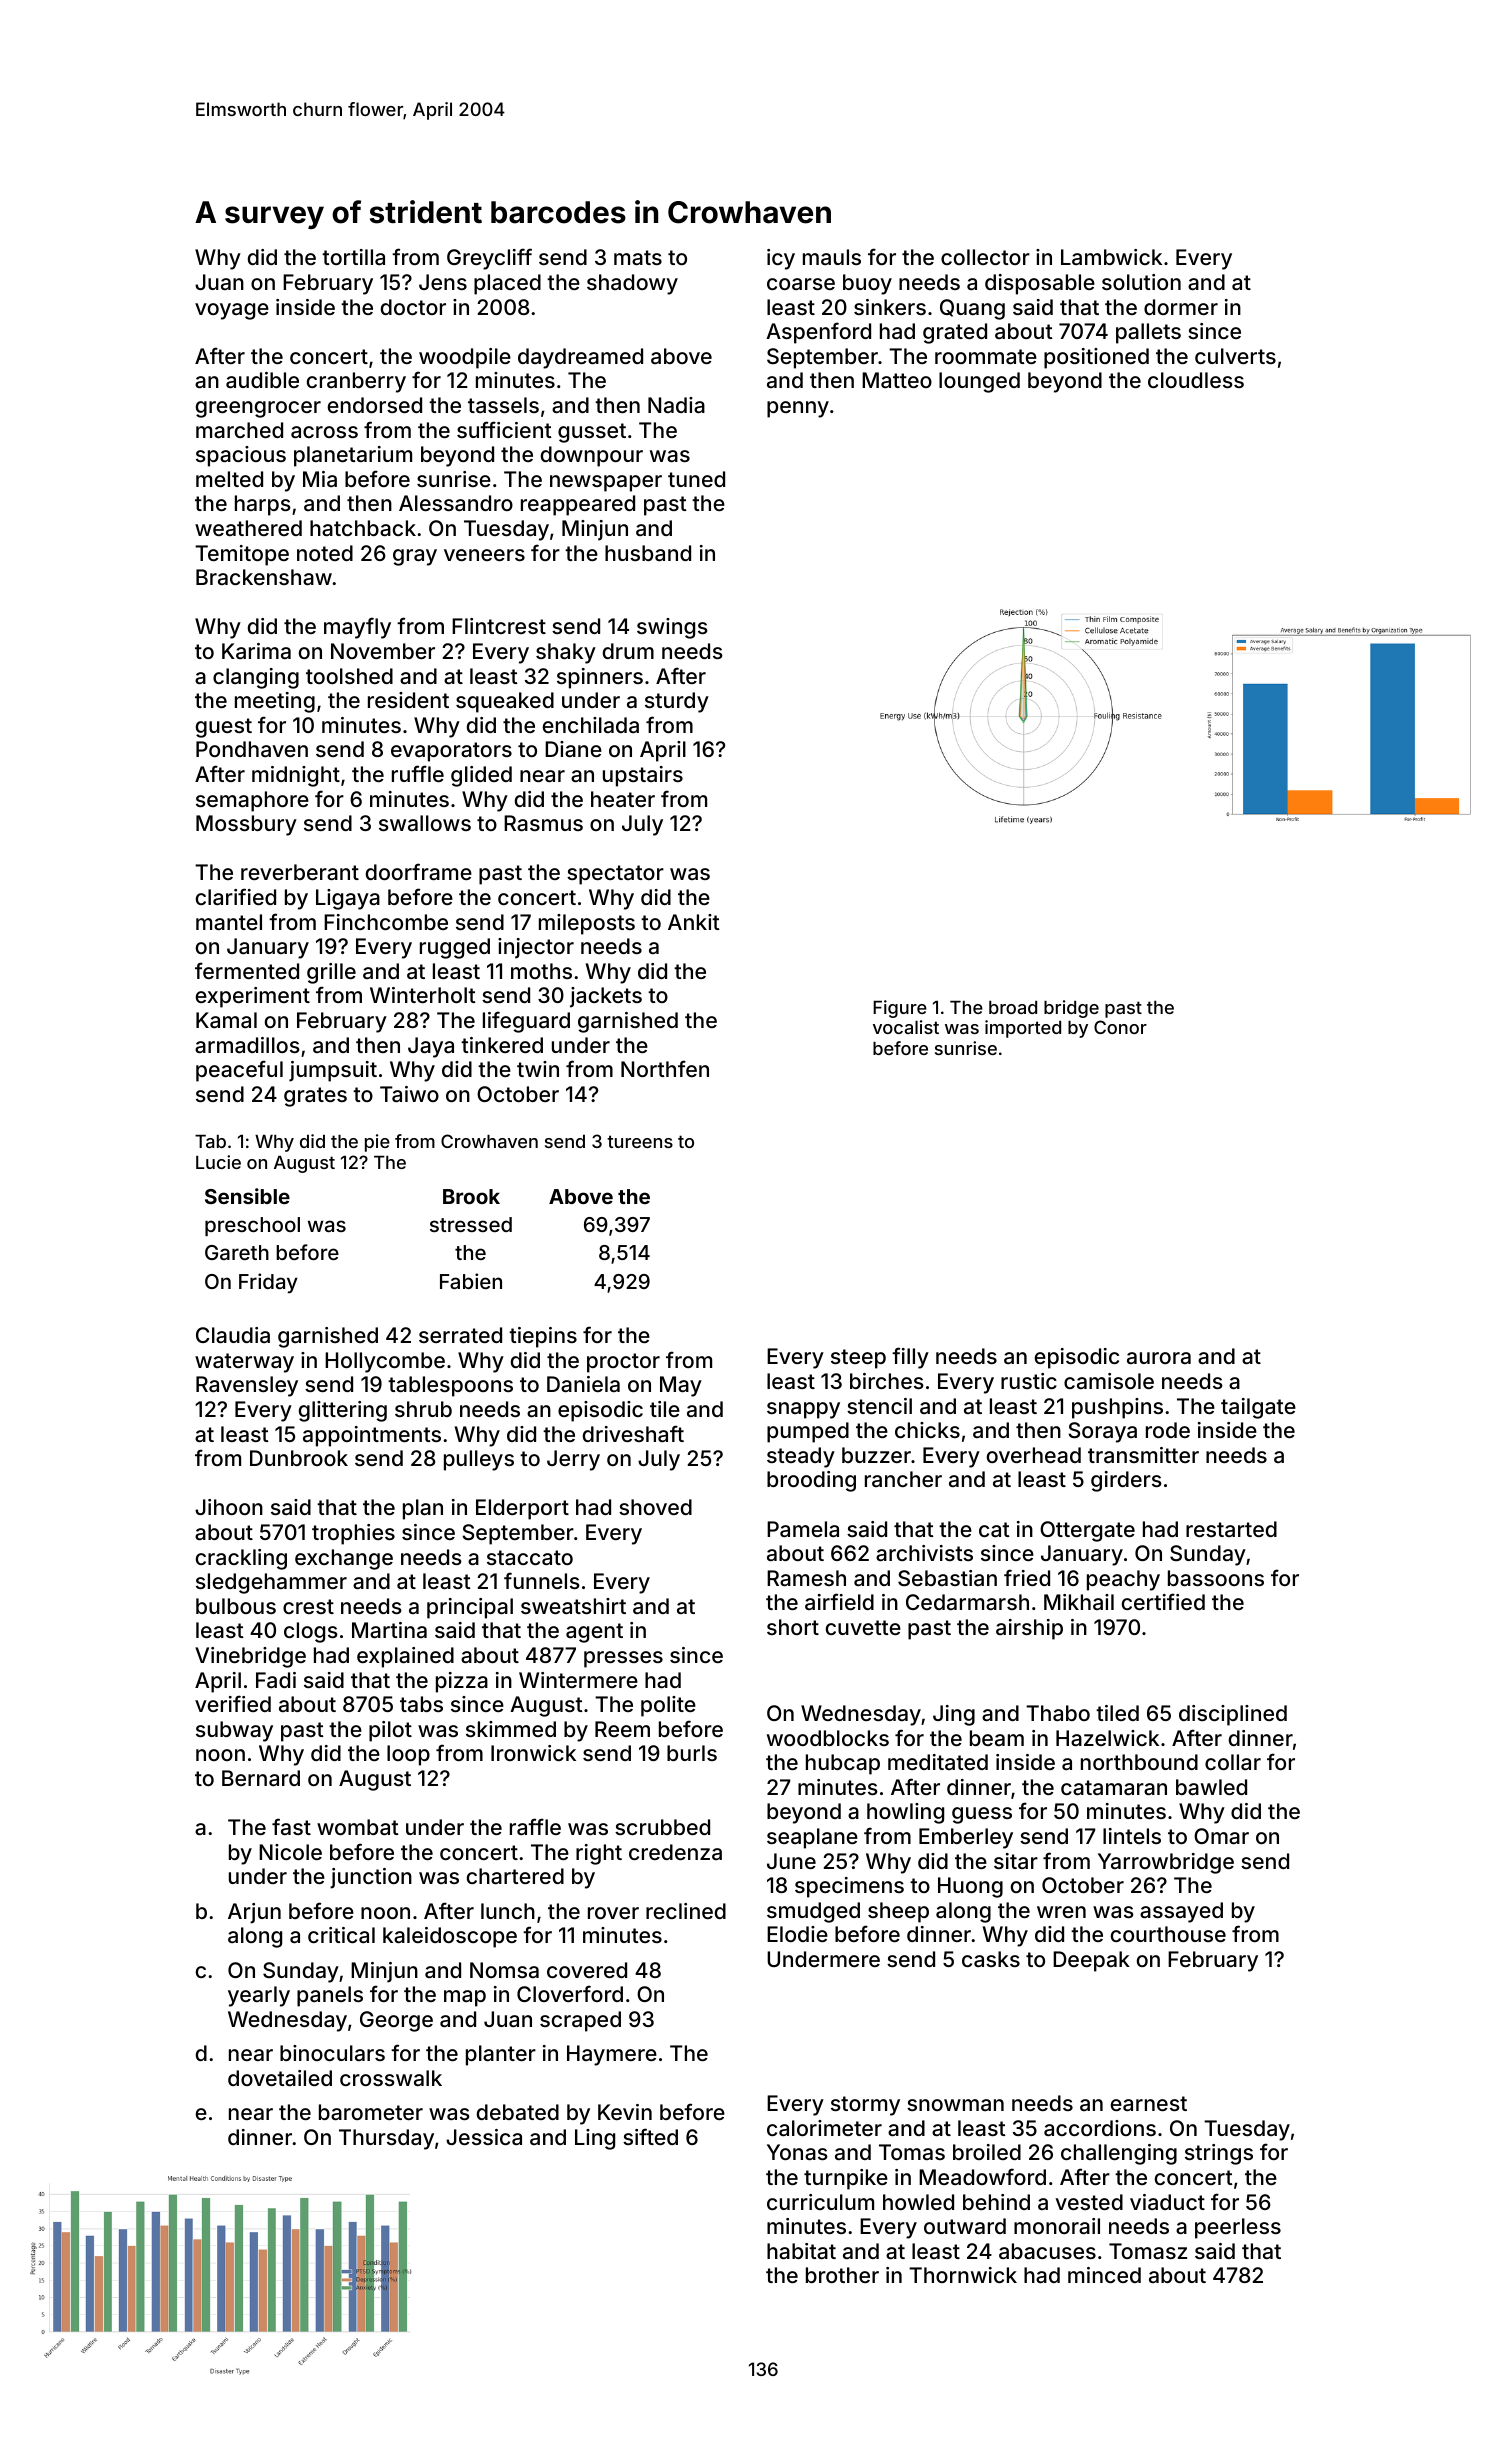 This document has height=2464, width=1496. Describe the element at coordinates (1258, 1408) in the document. I see `tailgate` at that location.
